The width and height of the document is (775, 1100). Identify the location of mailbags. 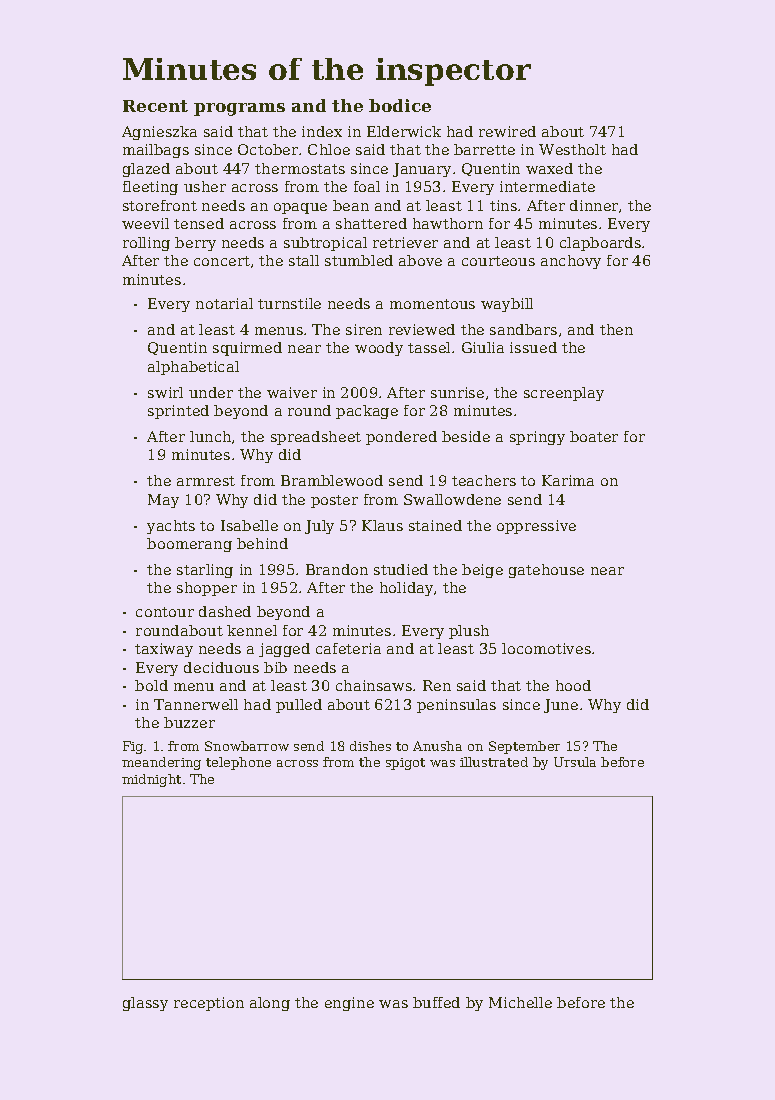
(156, 151).
